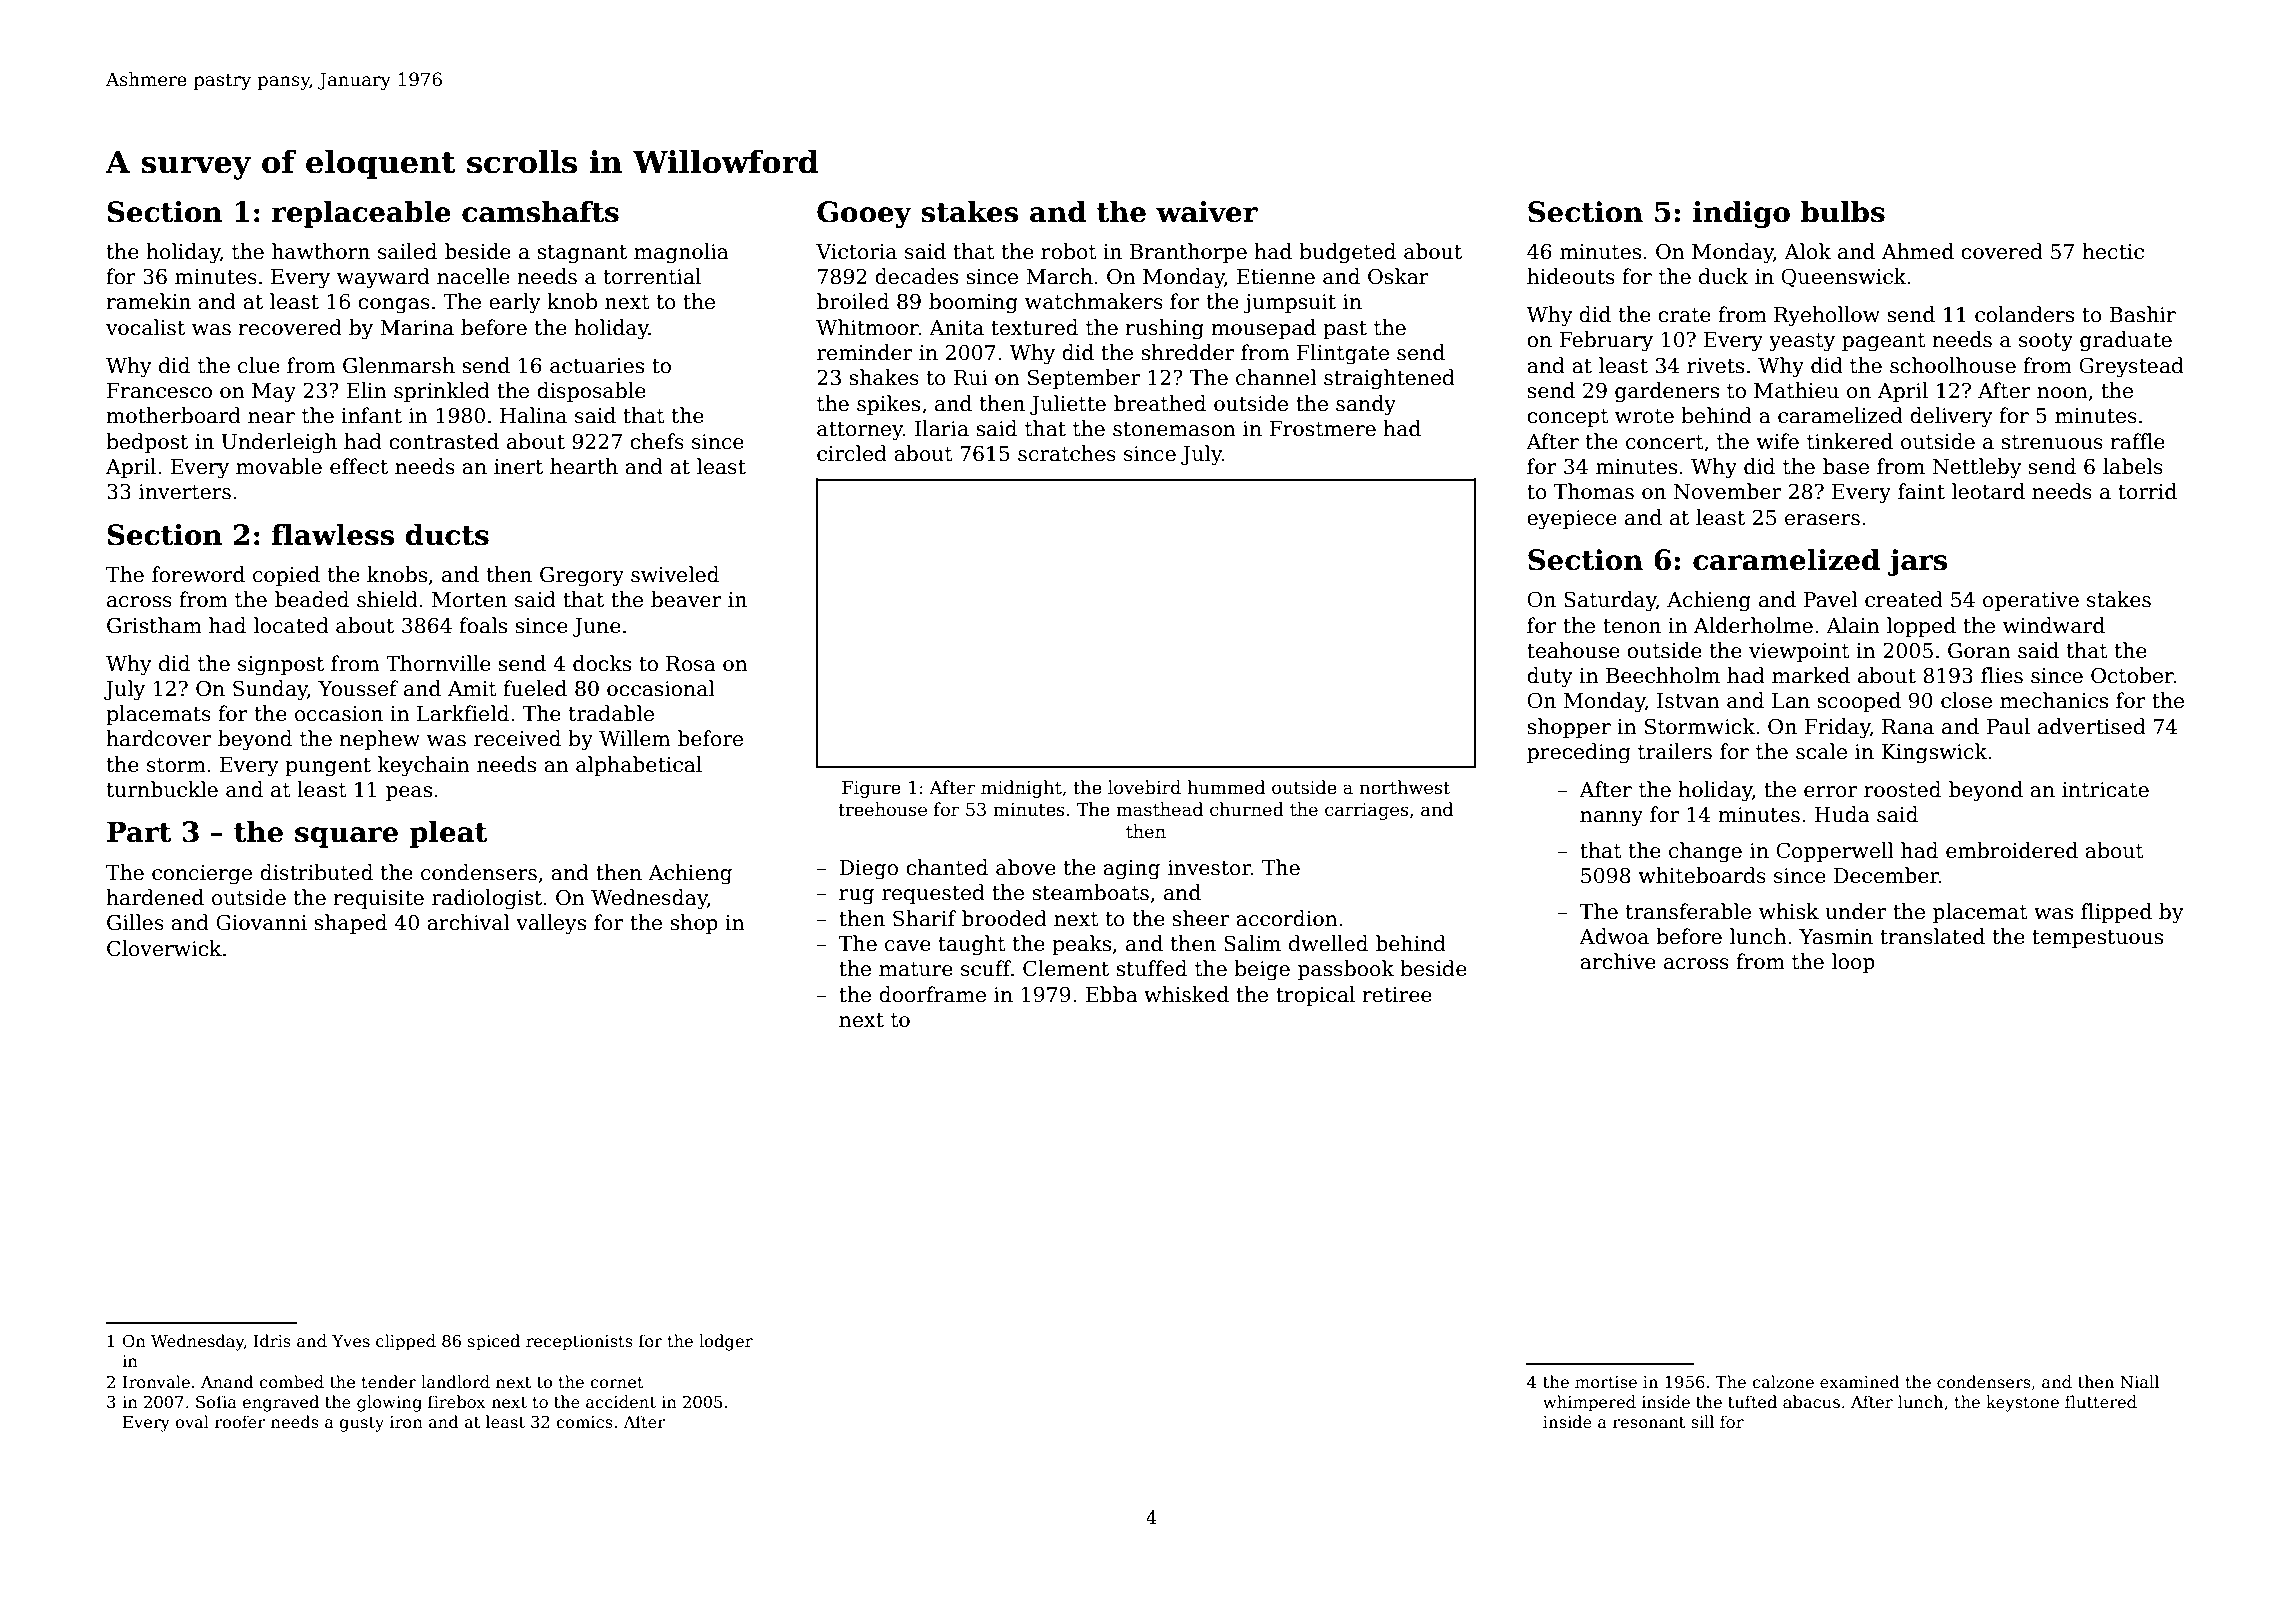  I want to click on tempestuous, so click(2097, 939).
